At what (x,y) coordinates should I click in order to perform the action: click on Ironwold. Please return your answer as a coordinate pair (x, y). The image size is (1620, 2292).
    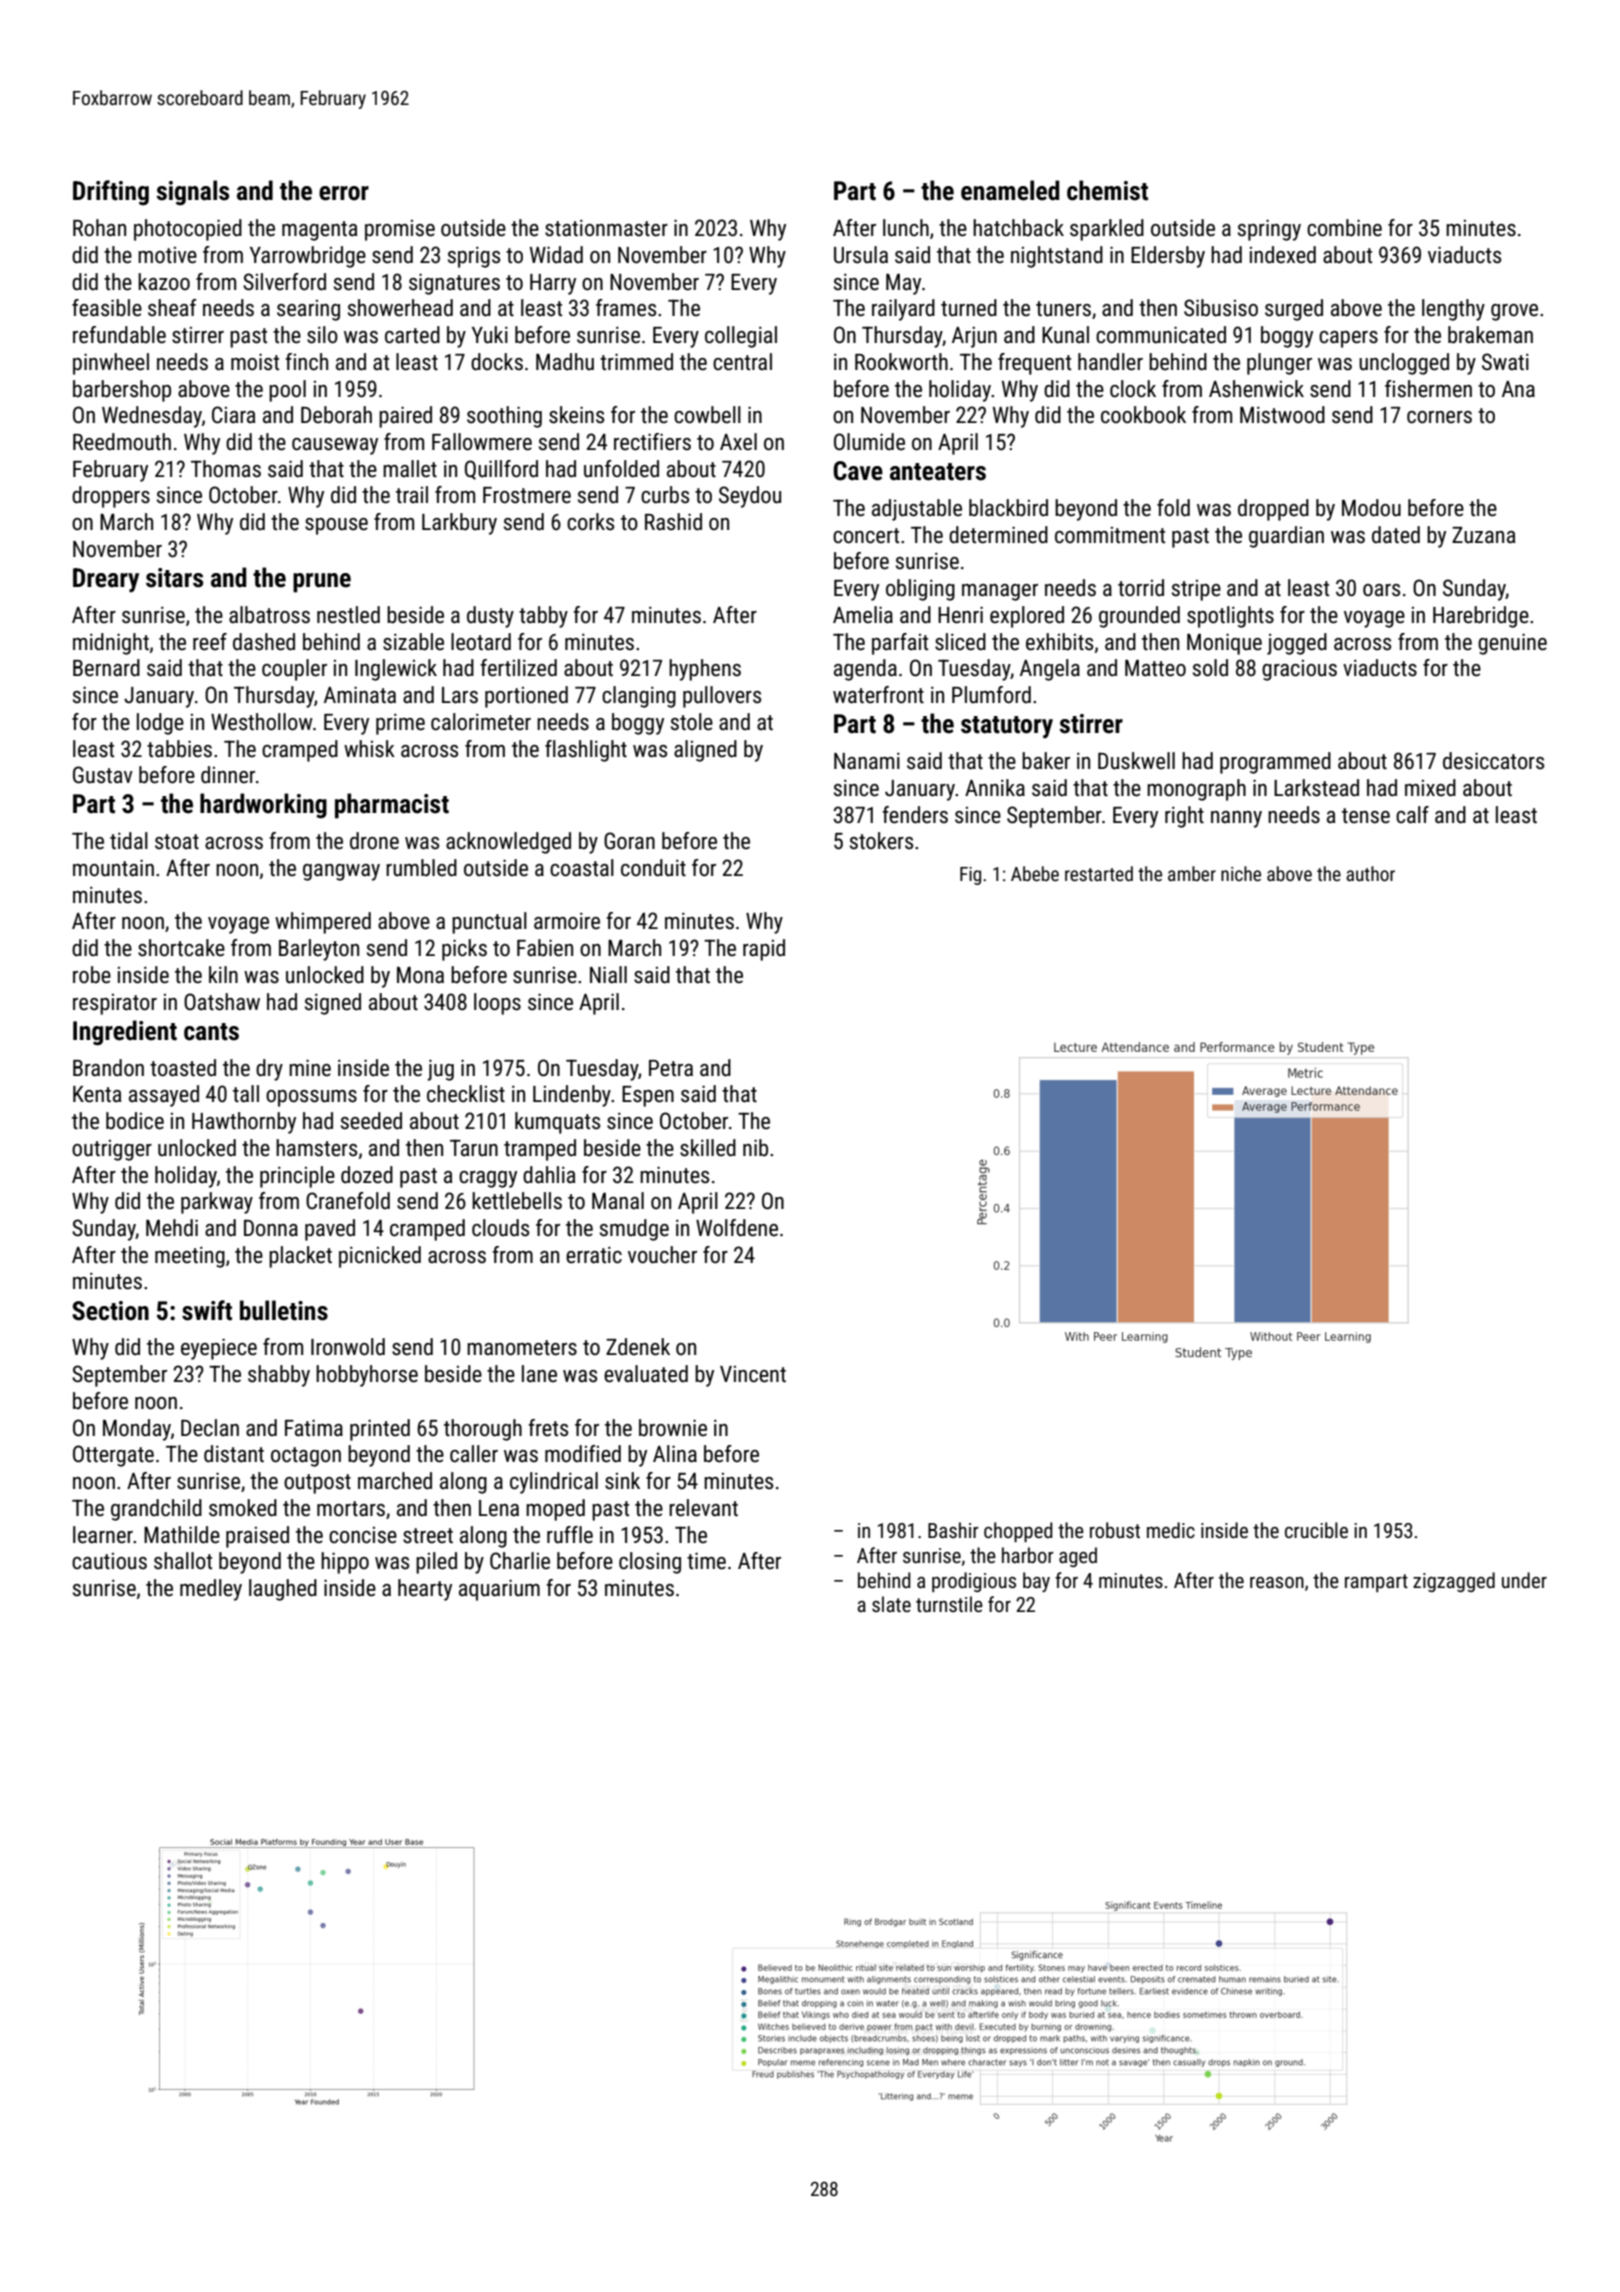
    Looking at the image, I should click on (348, 1347).
